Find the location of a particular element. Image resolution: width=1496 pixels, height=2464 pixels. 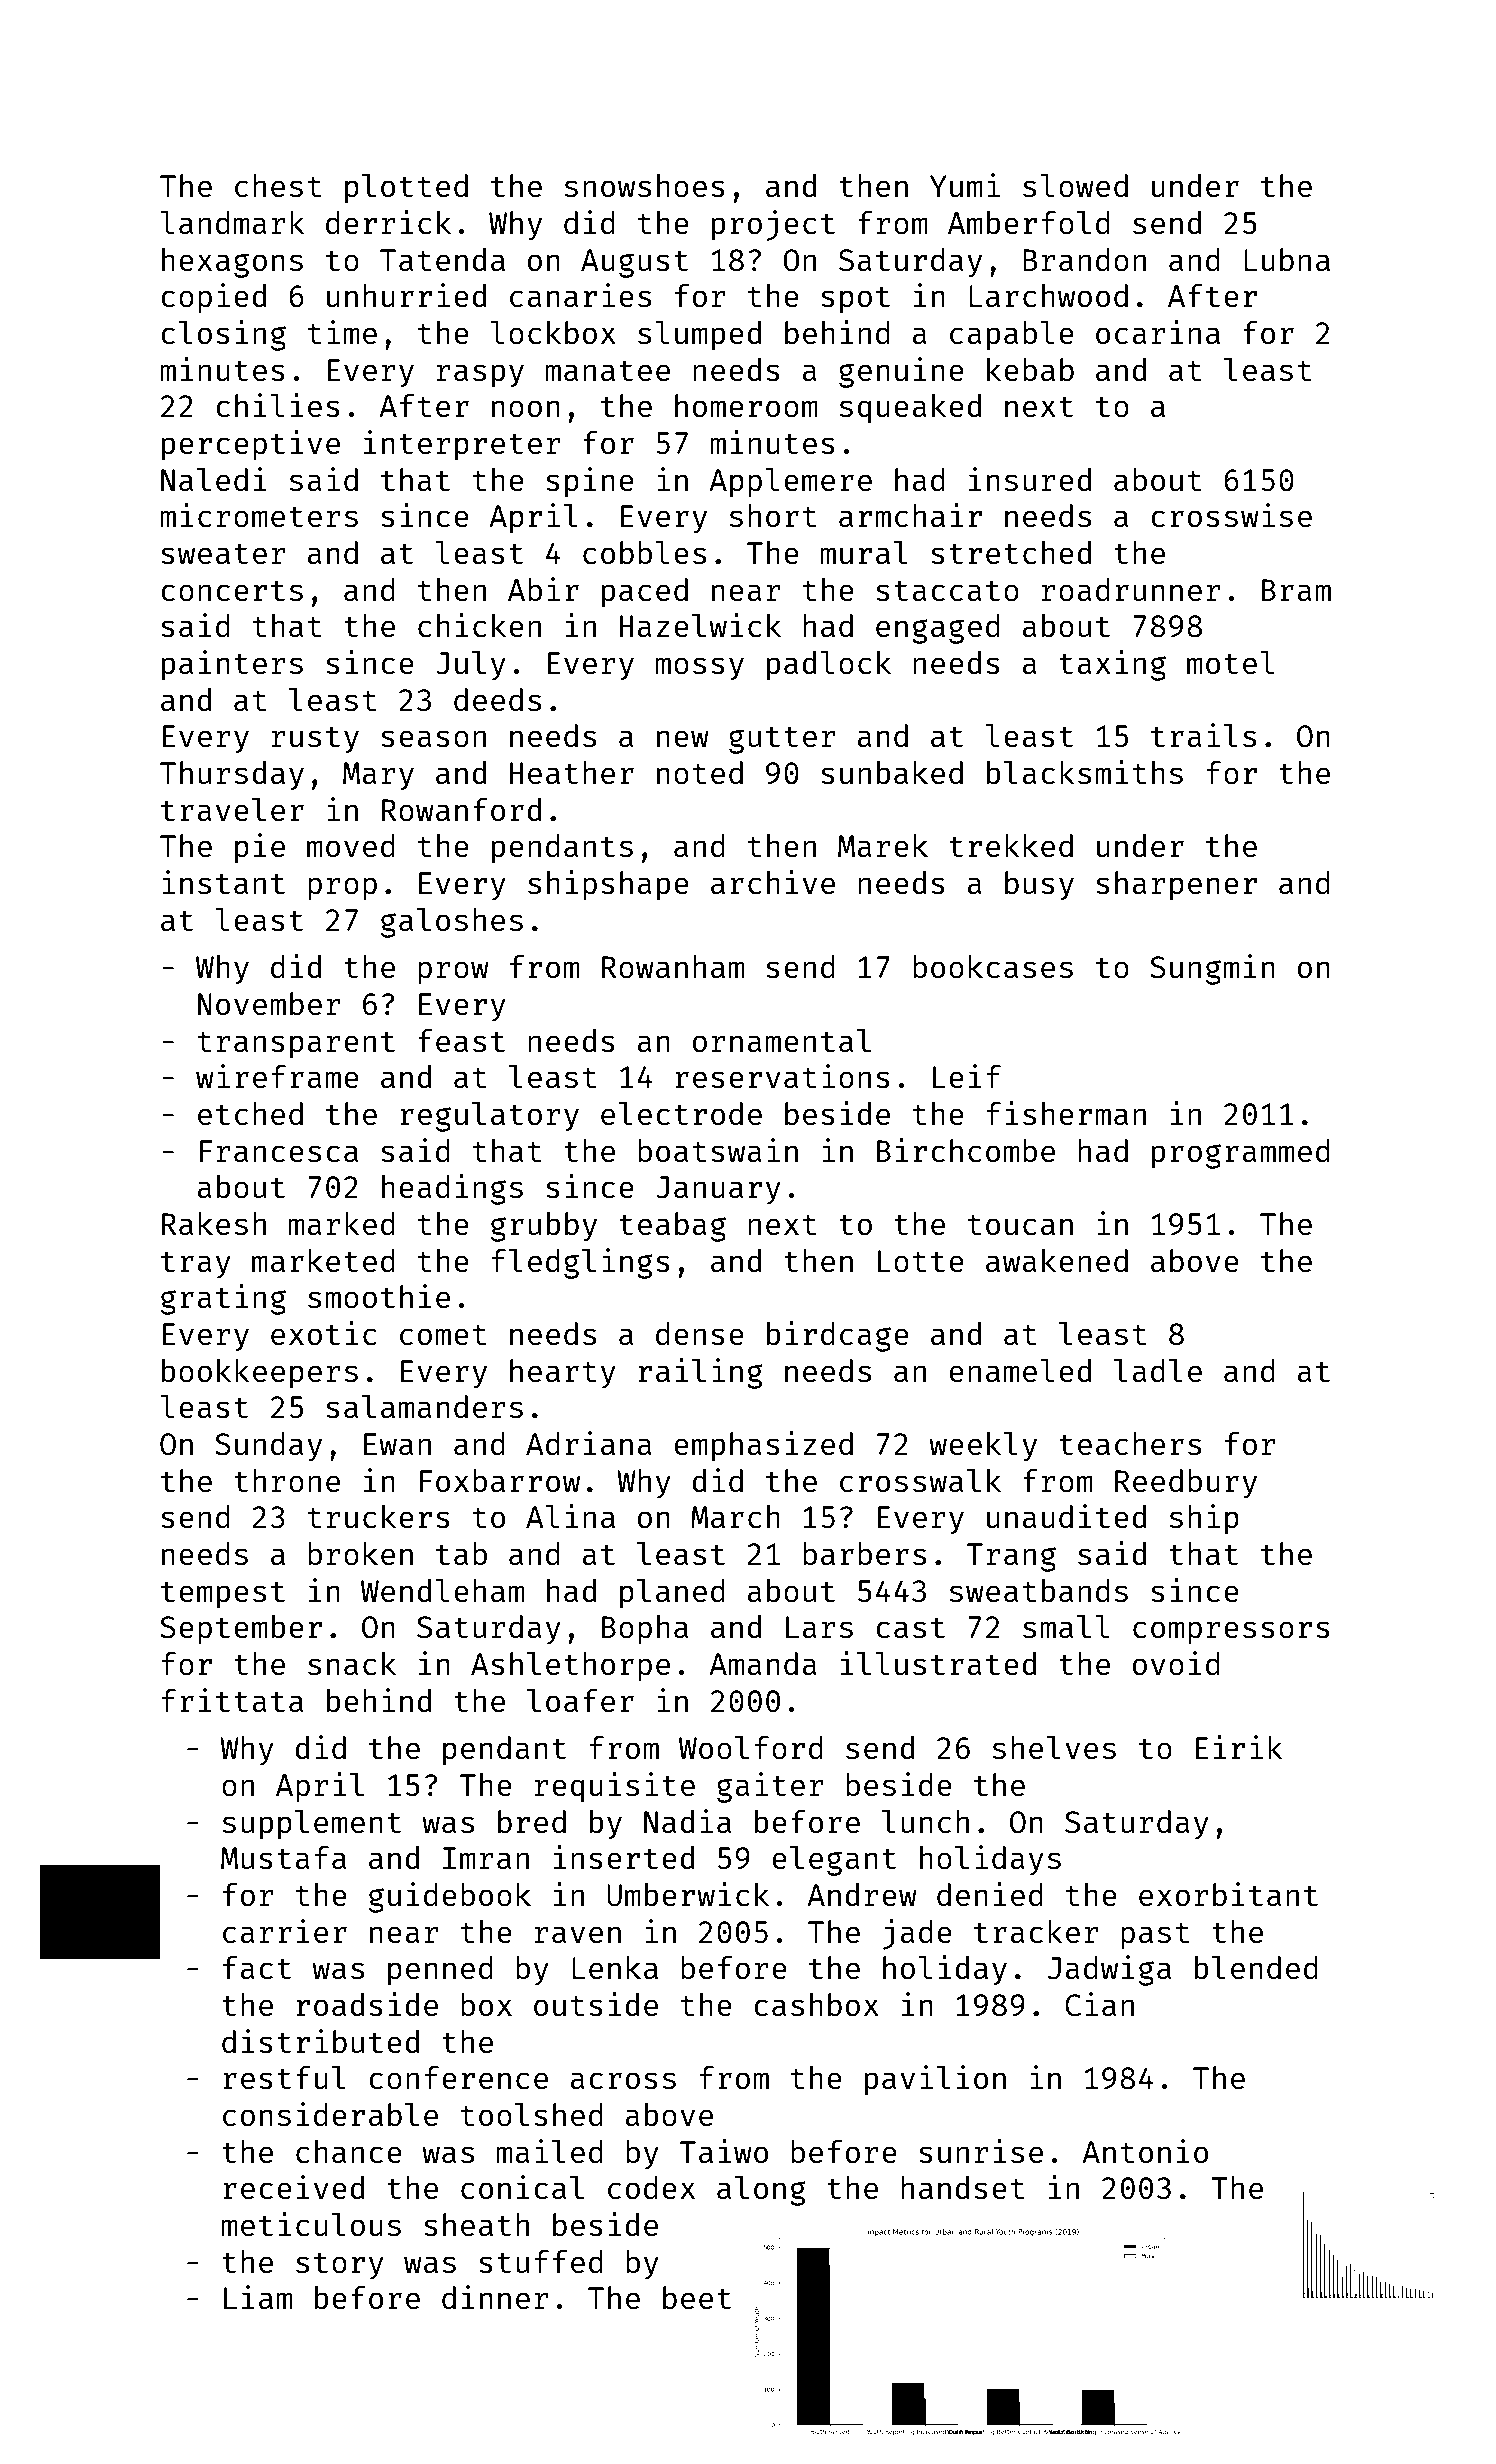

transparent is located at coordinates (296, 1045).
